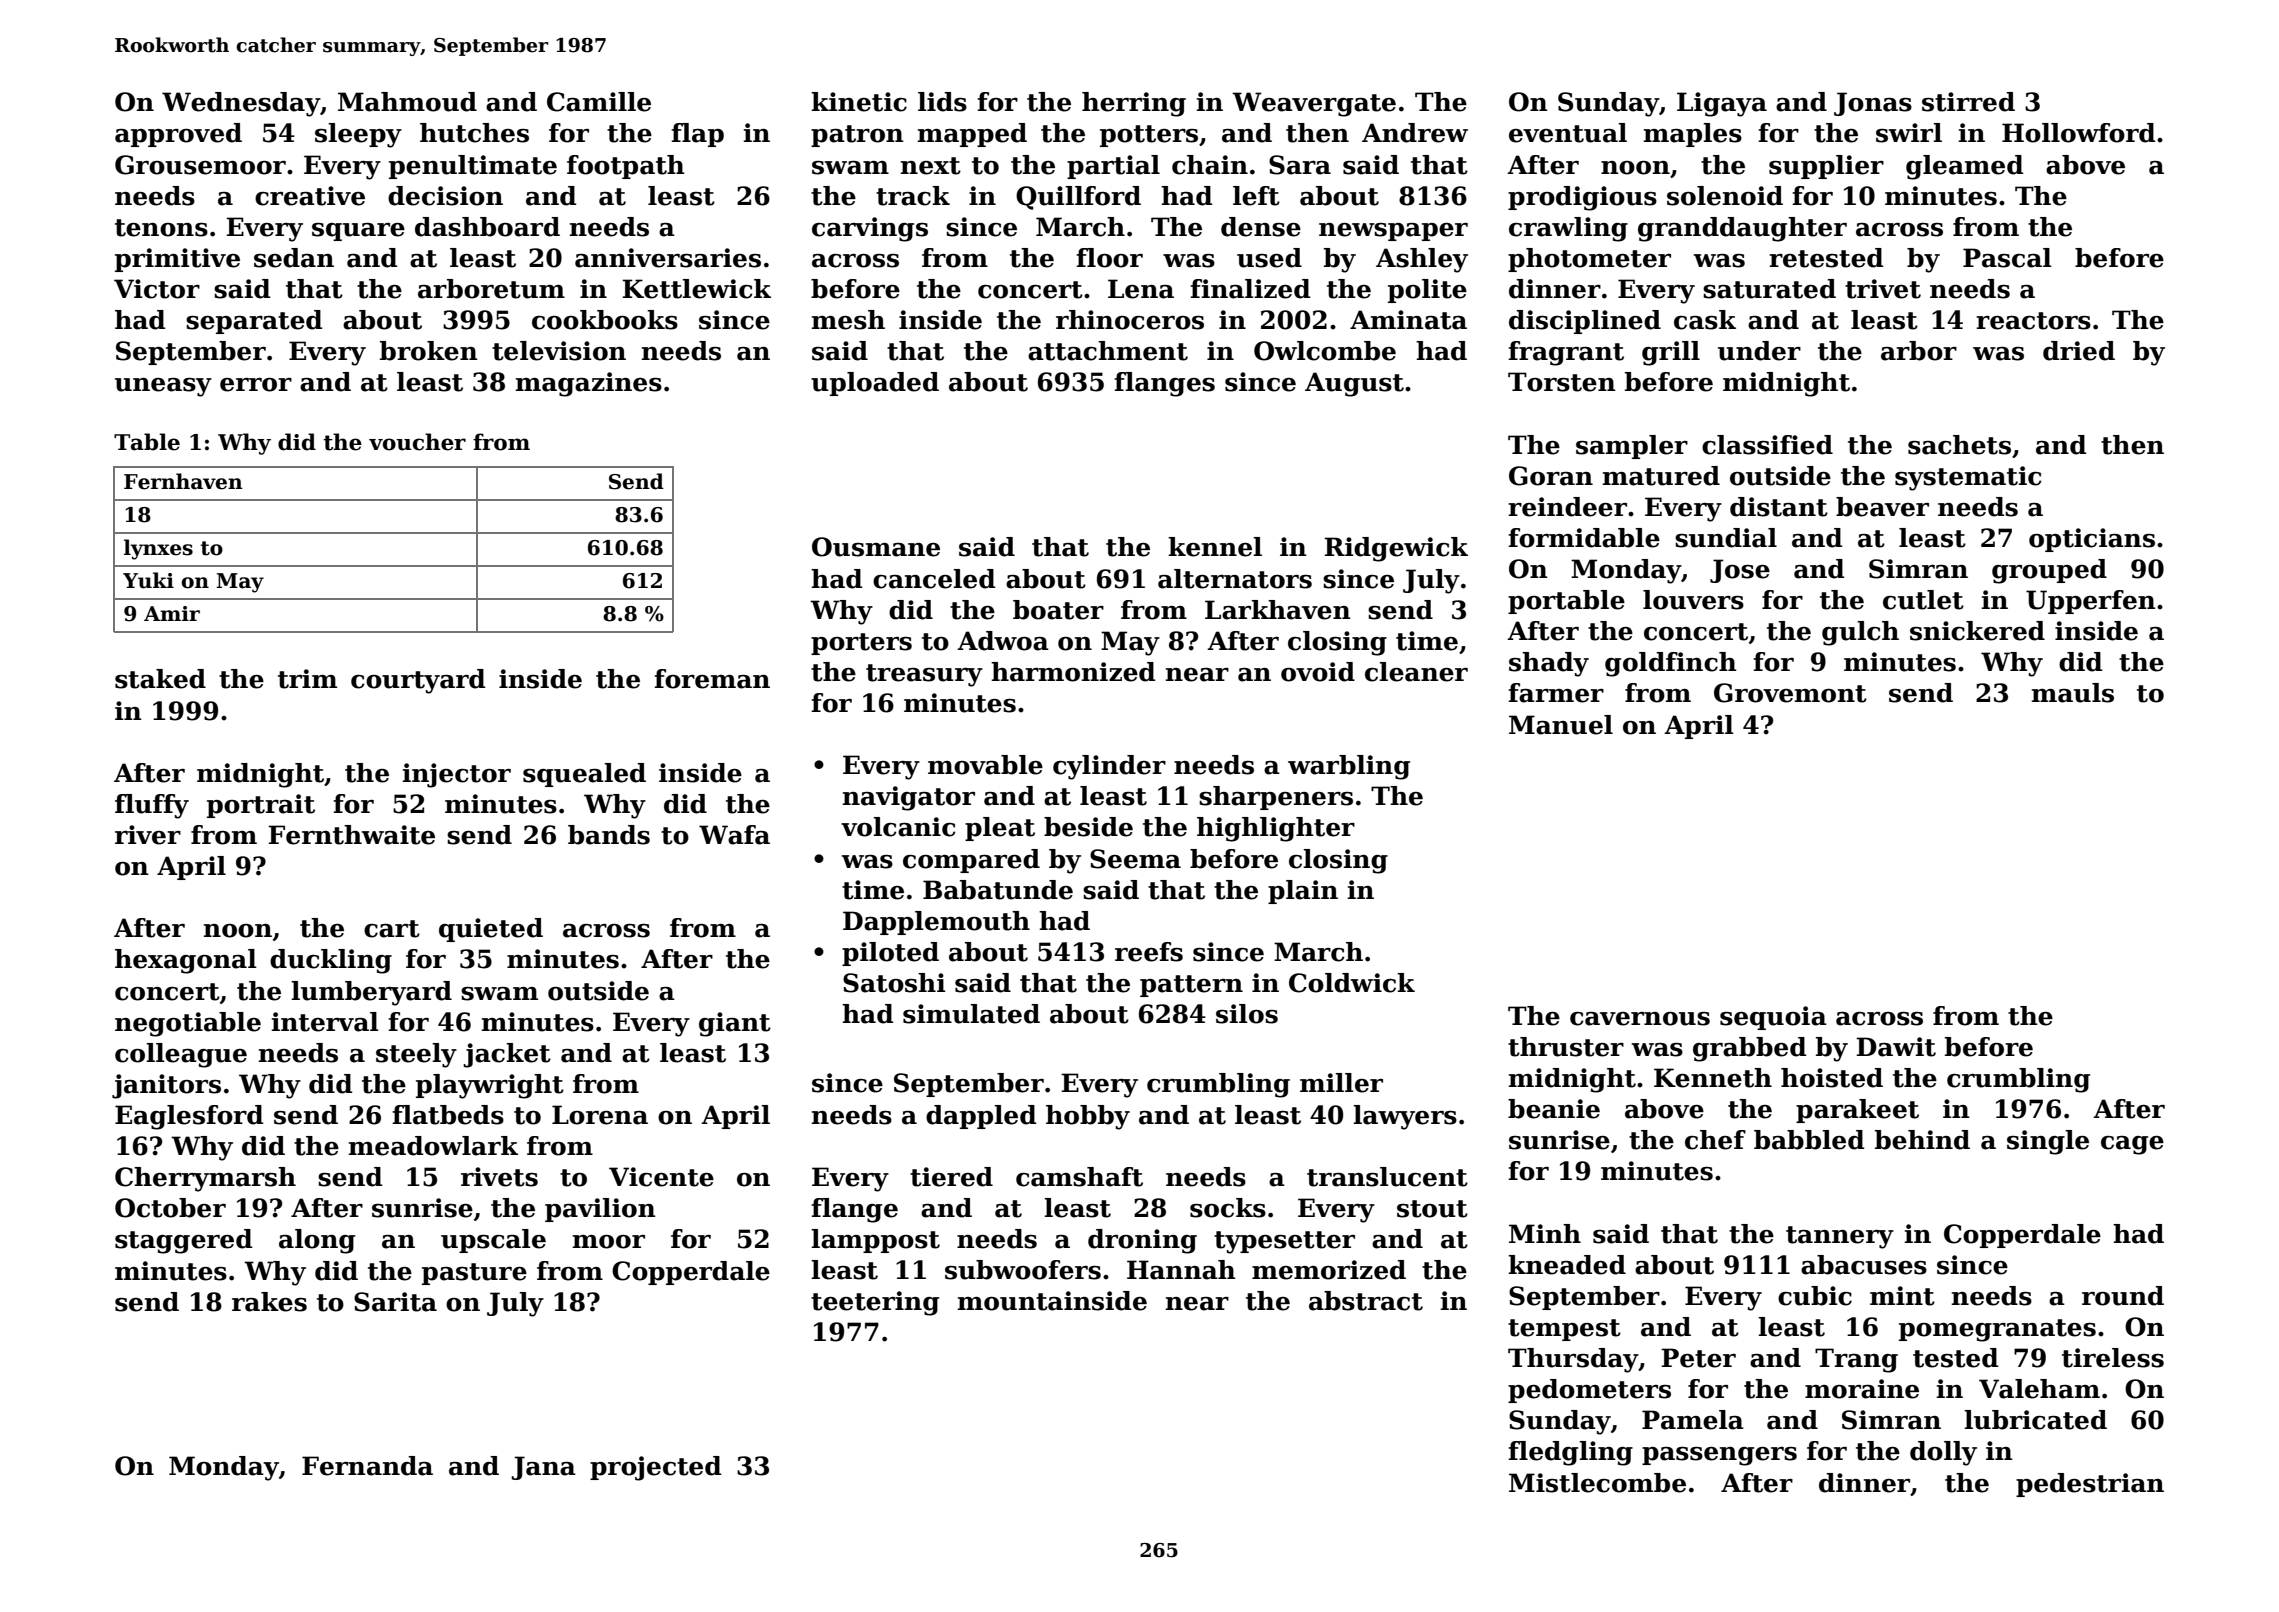 Image resolution: width=2279 pixels, height=1612 pixels. Describe the element at coordinates (1570, 1453) in the document. I see `fledgling` at that location.
